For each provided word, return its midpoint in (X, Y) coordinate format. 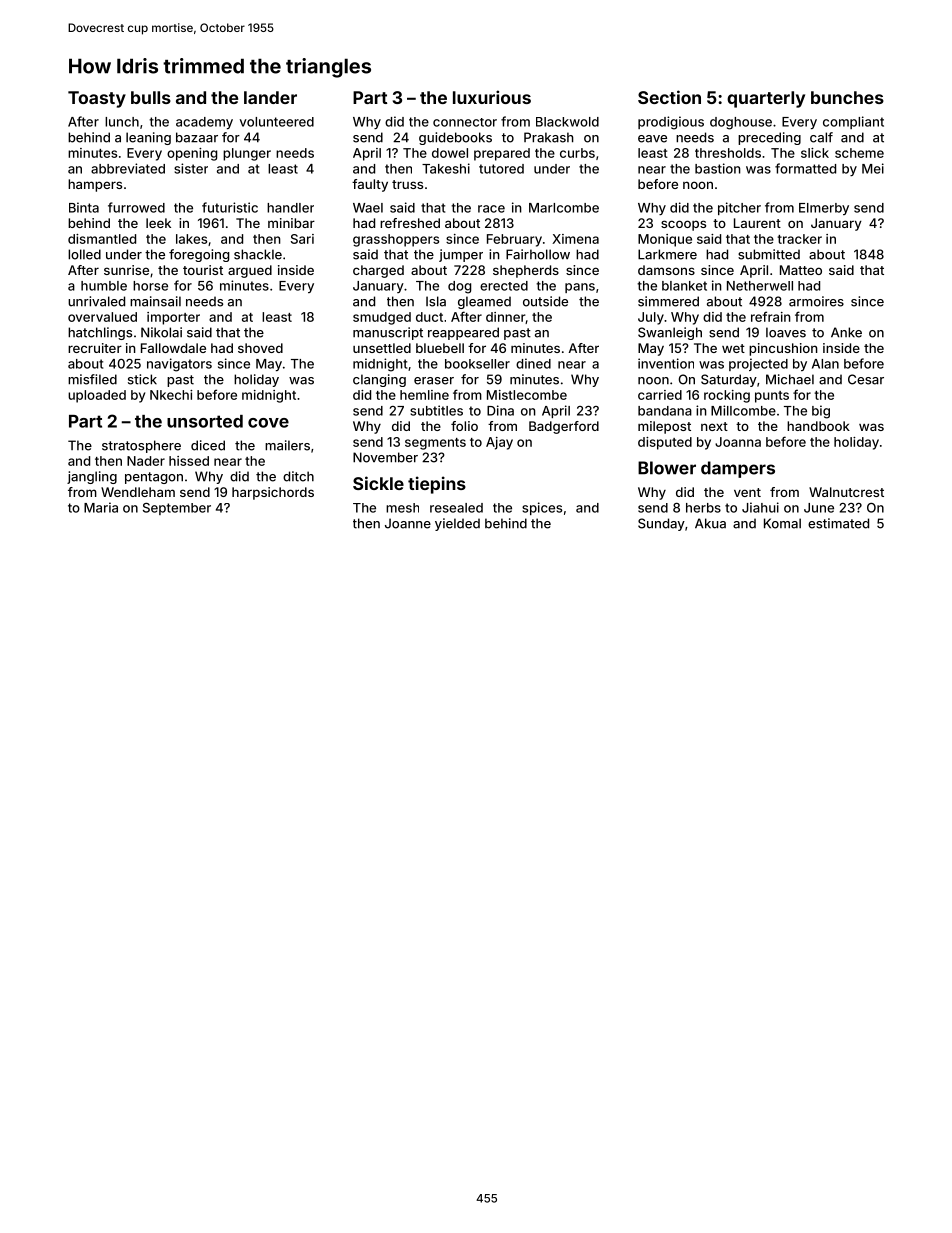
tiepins (437, 485)
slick (815, 153)
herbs (703, 508)
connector (465, 122)
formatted (805, 168)
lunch (122, 122)
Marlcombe (564, 208)
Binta (84, 207)
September (177, 509)
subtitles (436, 410)
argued (250, 271)
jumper (461, 255)
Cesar (866, 379)
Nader (146, 461)
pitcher (739, 208)
